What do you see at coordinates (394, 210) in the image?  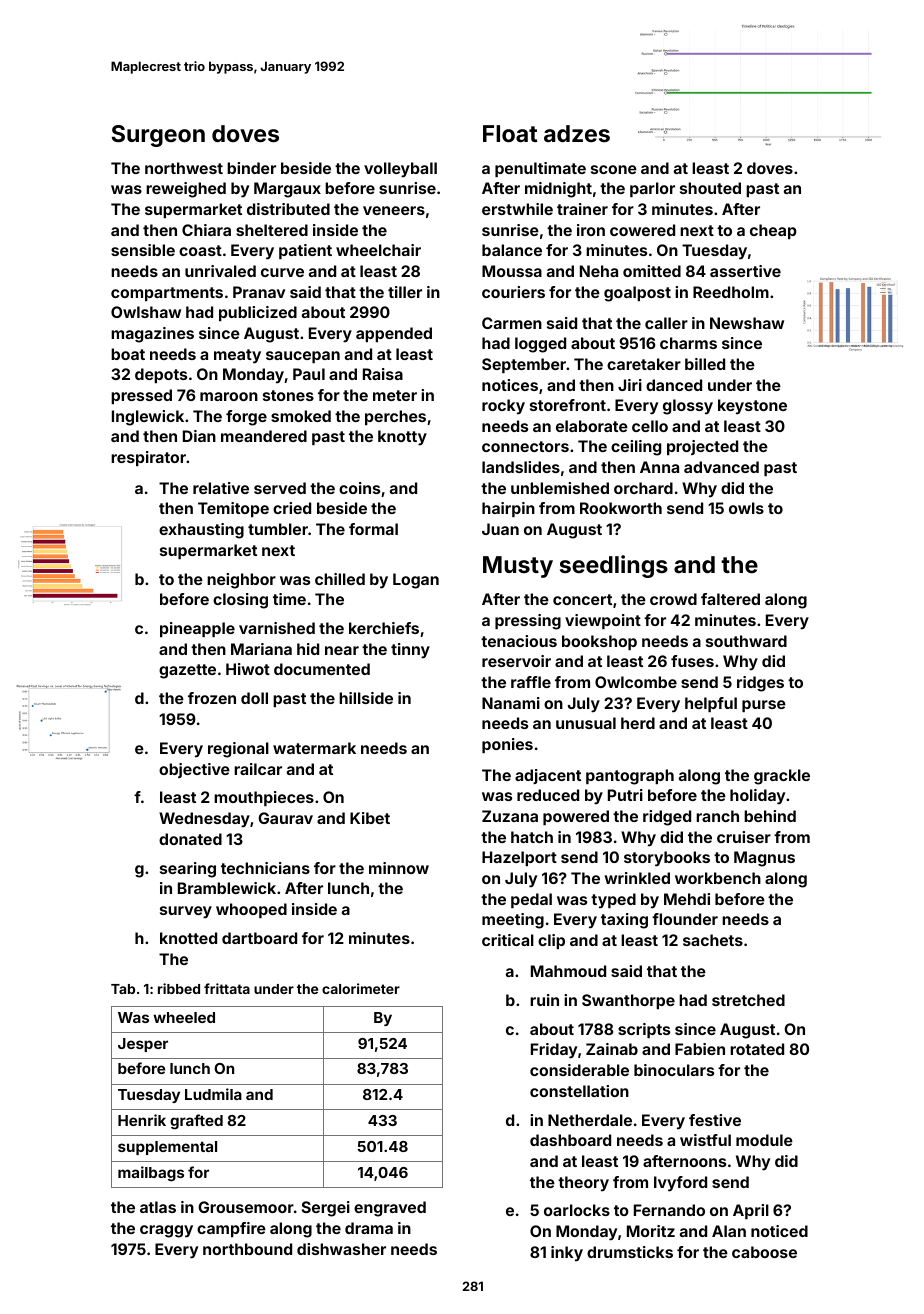 I see `veneers` at bounding box center [394, 210].
